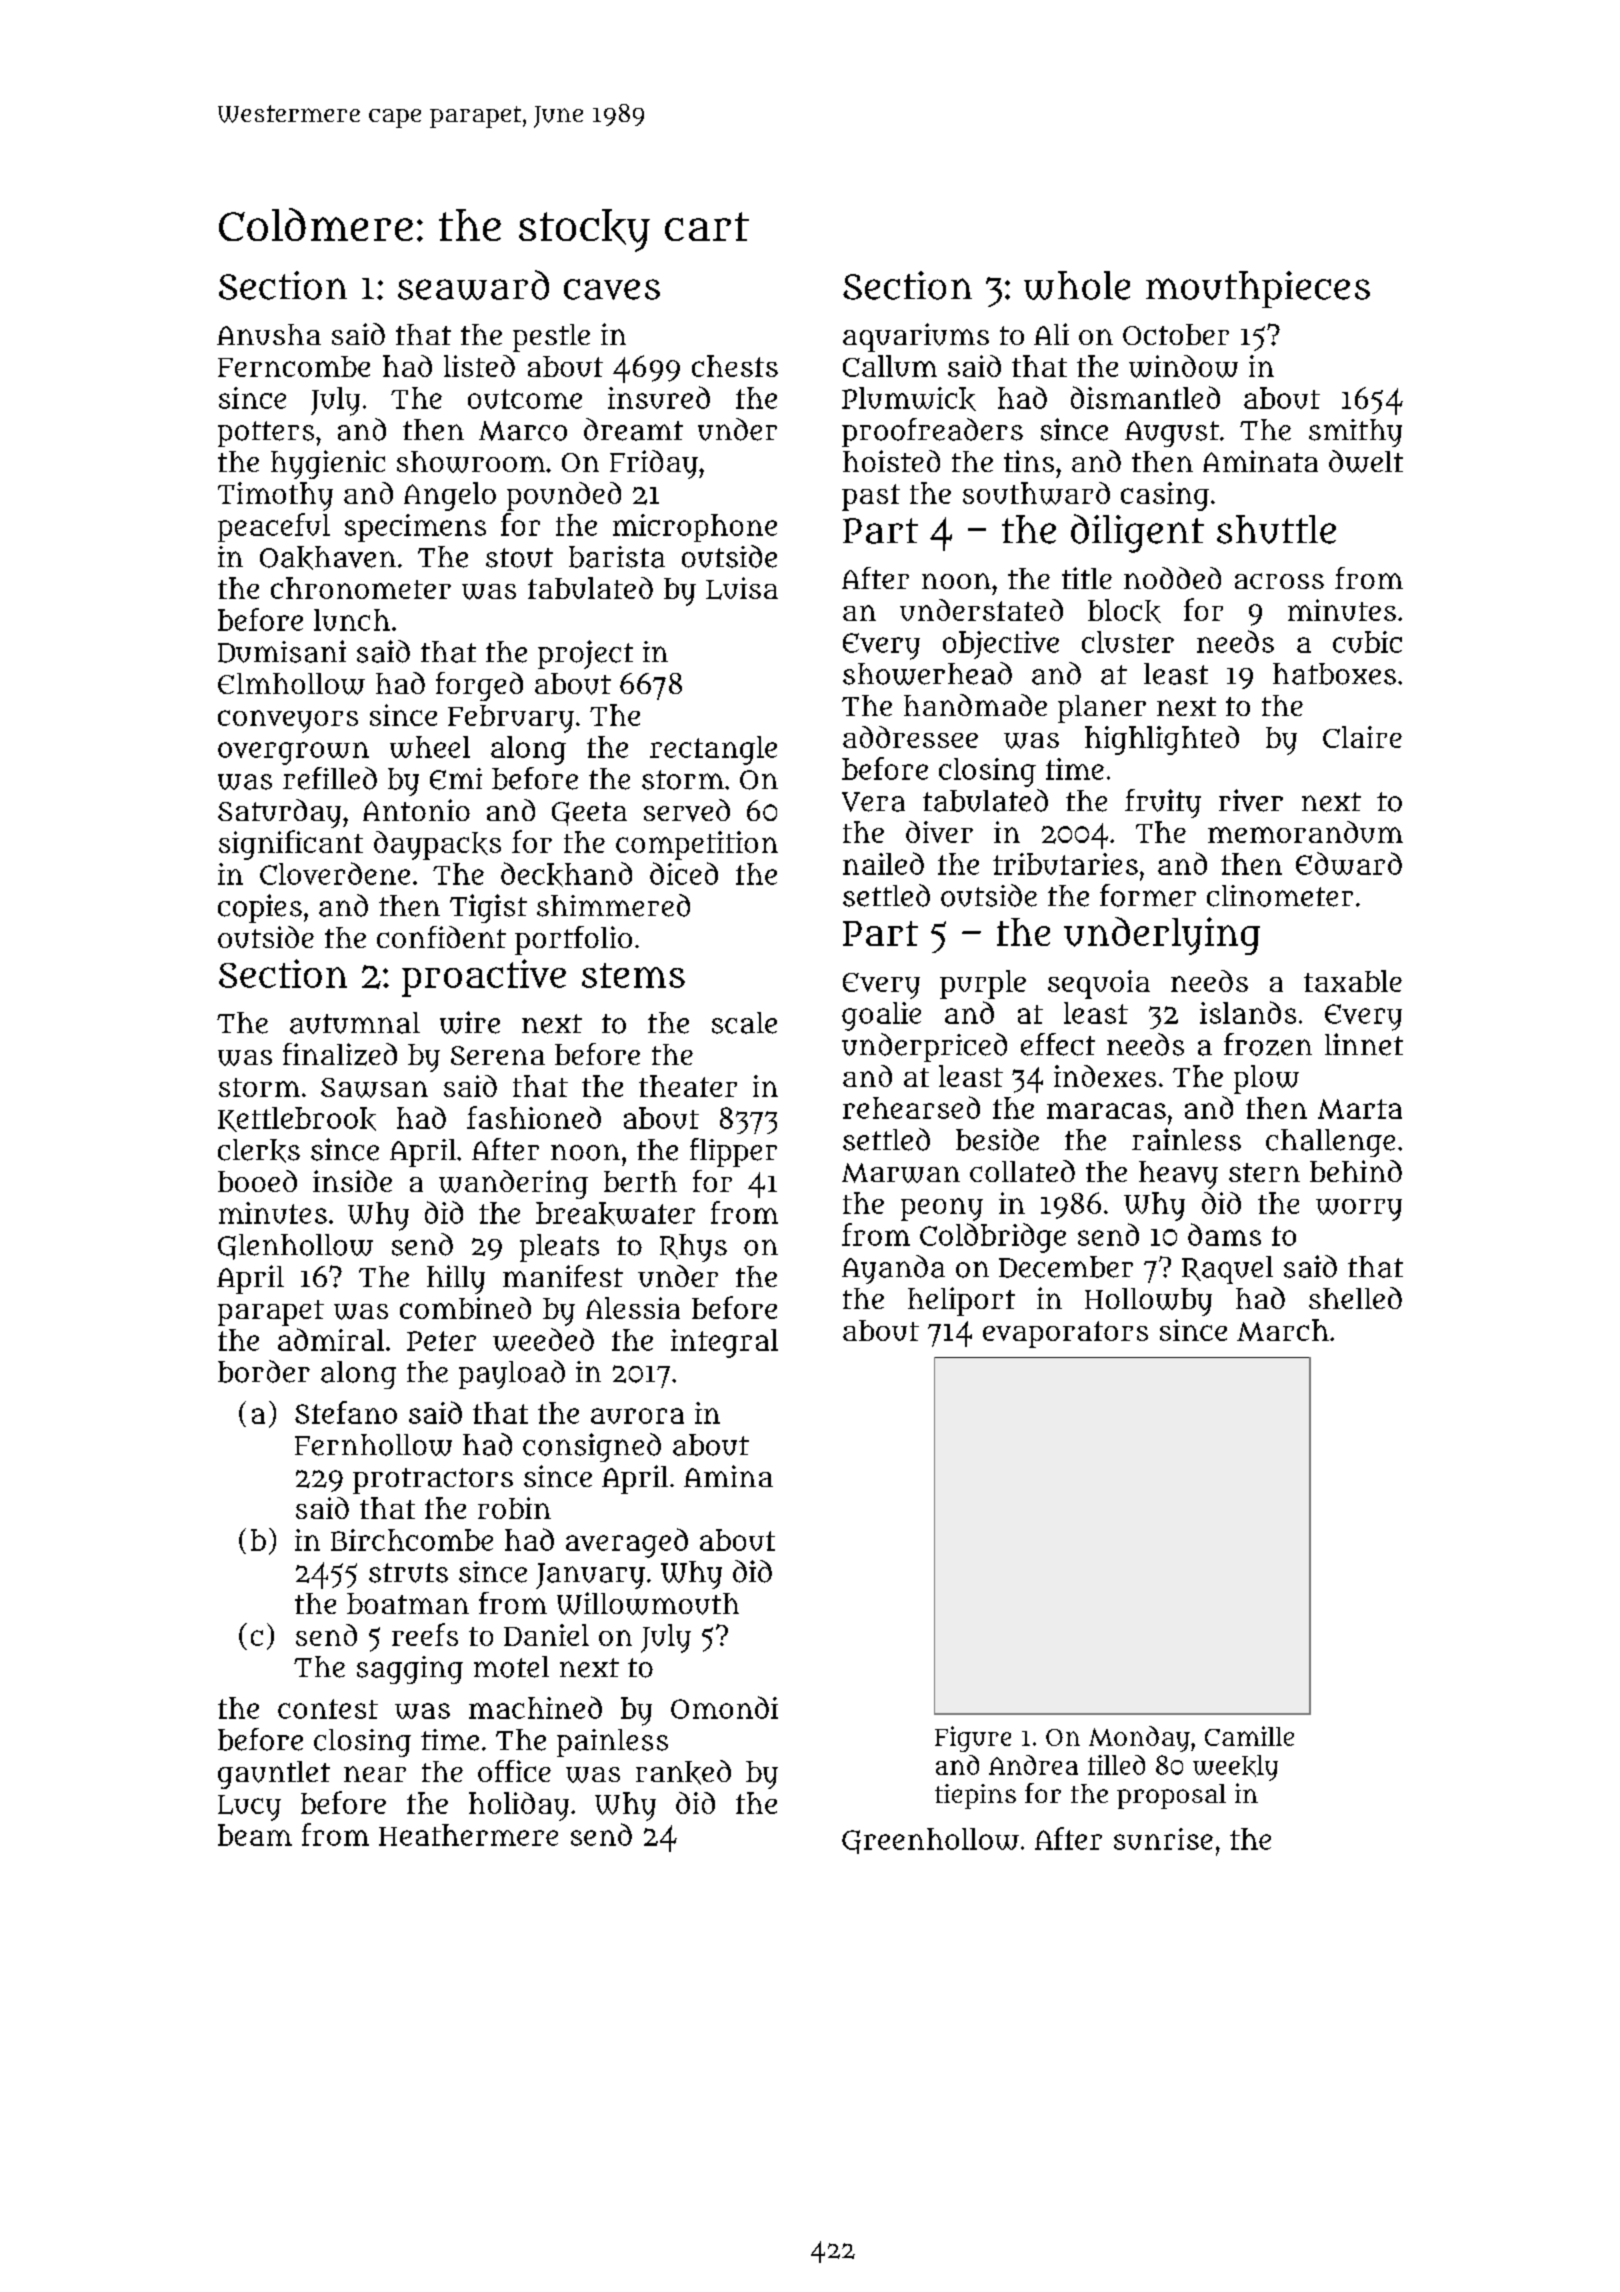 The image size is (1620, 2292). Describe the element at coordinates (255, 1835) in the screenshot. I see `beam` at that location.
